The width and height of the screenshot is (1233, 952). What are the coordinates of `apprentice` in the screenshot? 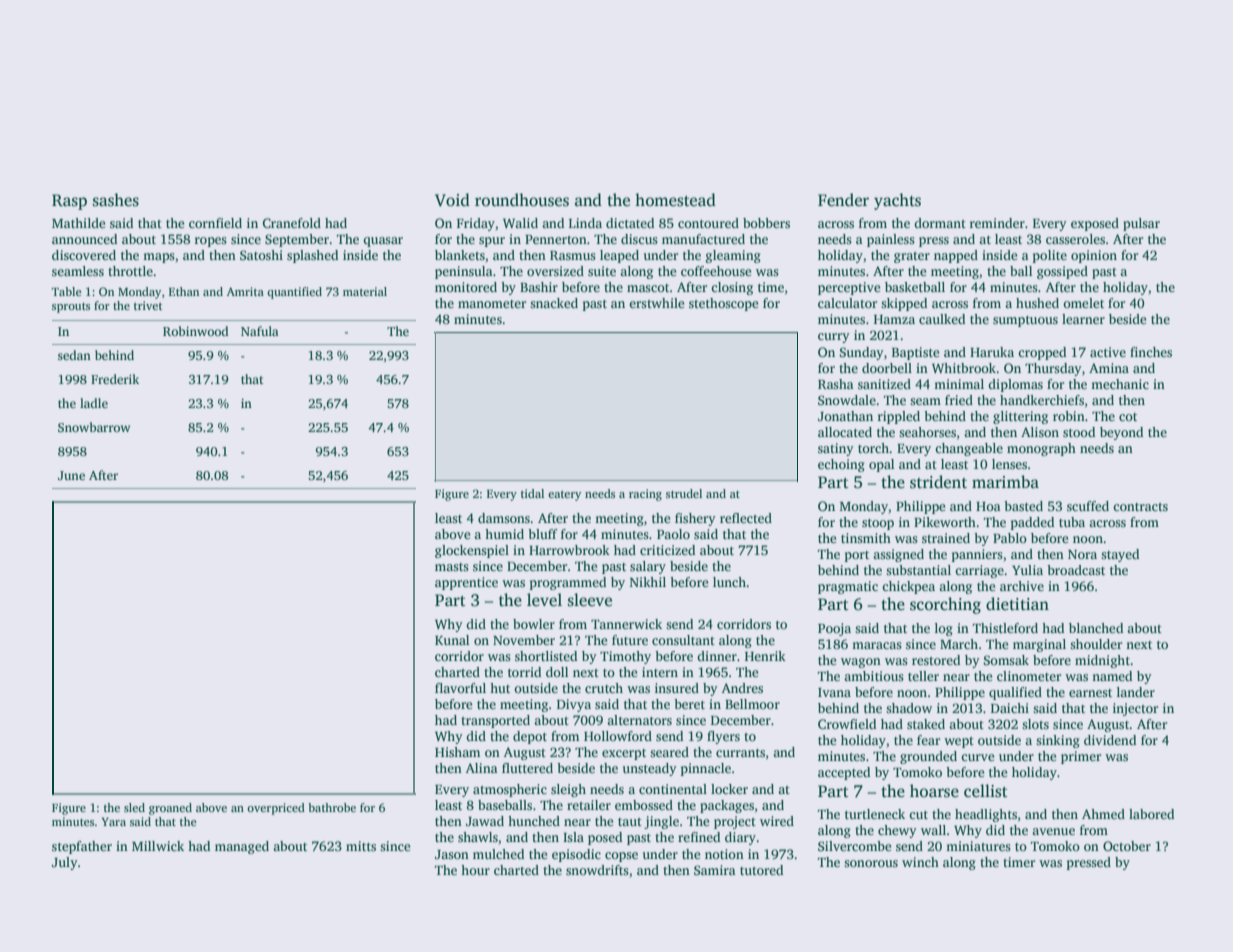 It's located at (466, 583).
